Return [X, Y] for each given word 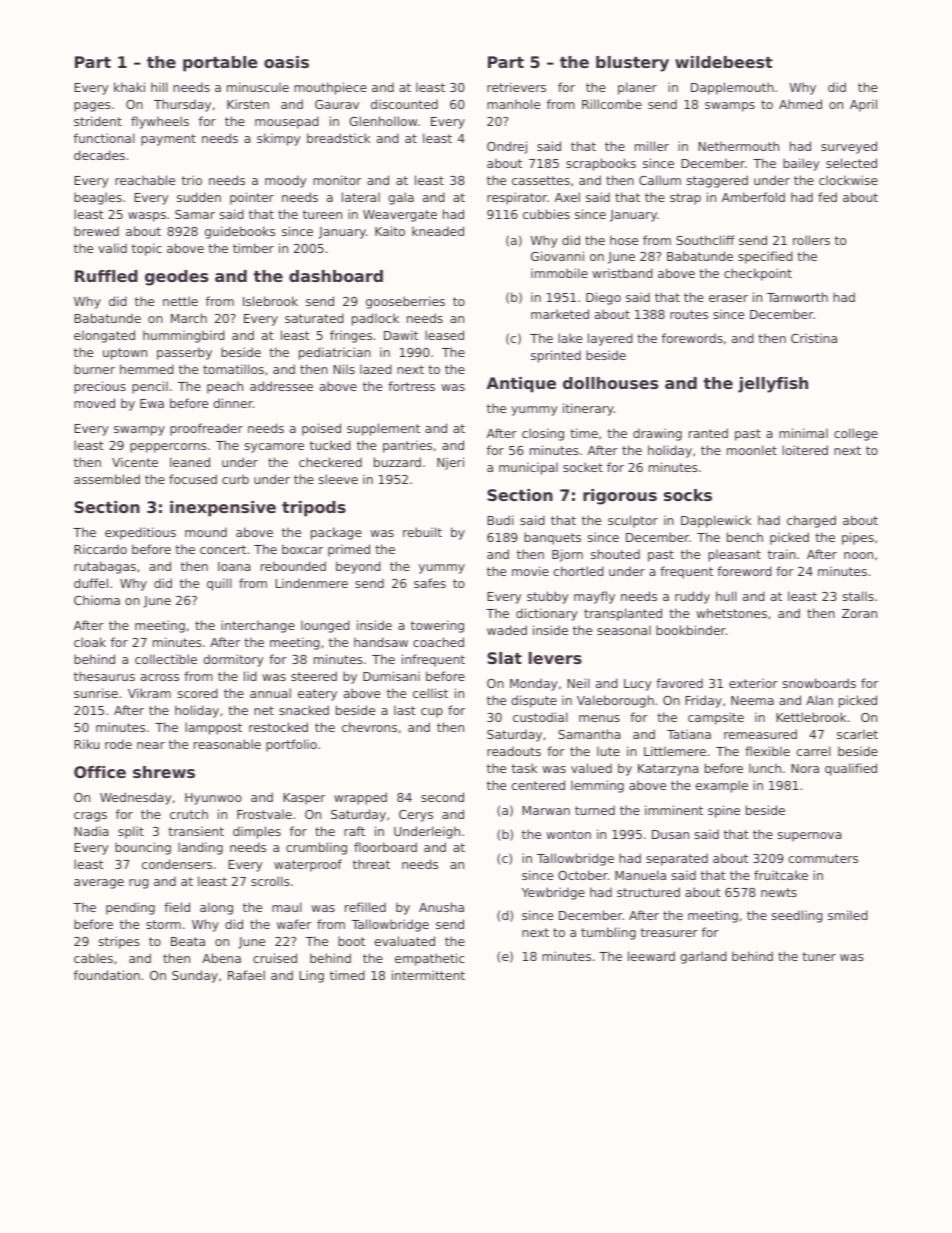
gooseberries [405, 302]
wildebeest [724, 62]
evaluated [404, 941]
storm [163, 924]
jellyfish [773, 385]
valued [591, 768]
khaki [129, 87]
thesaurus [104, 676]
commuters [823, 858]
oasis [286, 62]
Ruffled [106, 276]
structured [648, 892]
